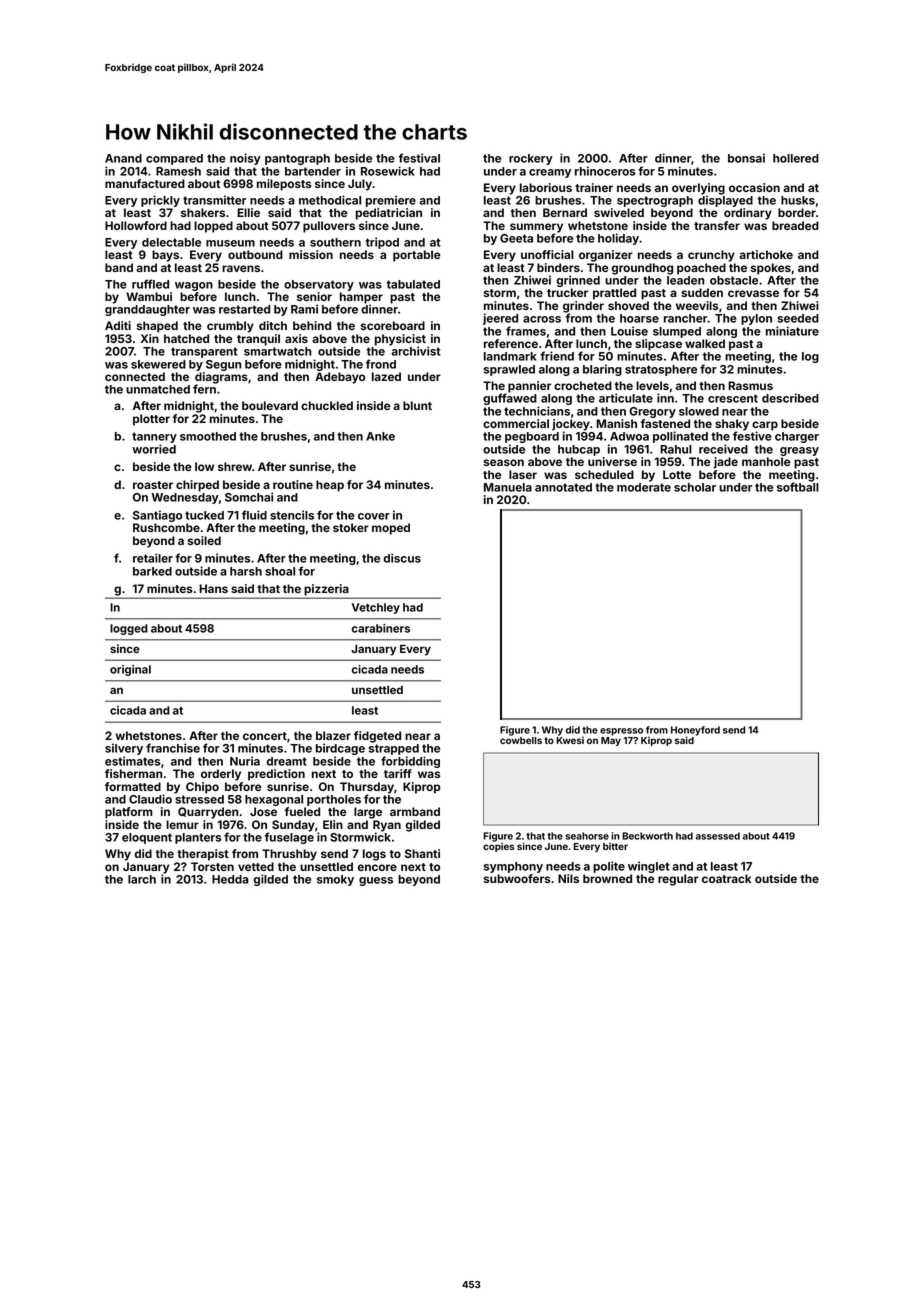 The image size is (924, 1308). What do you see at coordinates (129, 629) in the screenshot?
I see `logged` at bounding box center [129, 629].
